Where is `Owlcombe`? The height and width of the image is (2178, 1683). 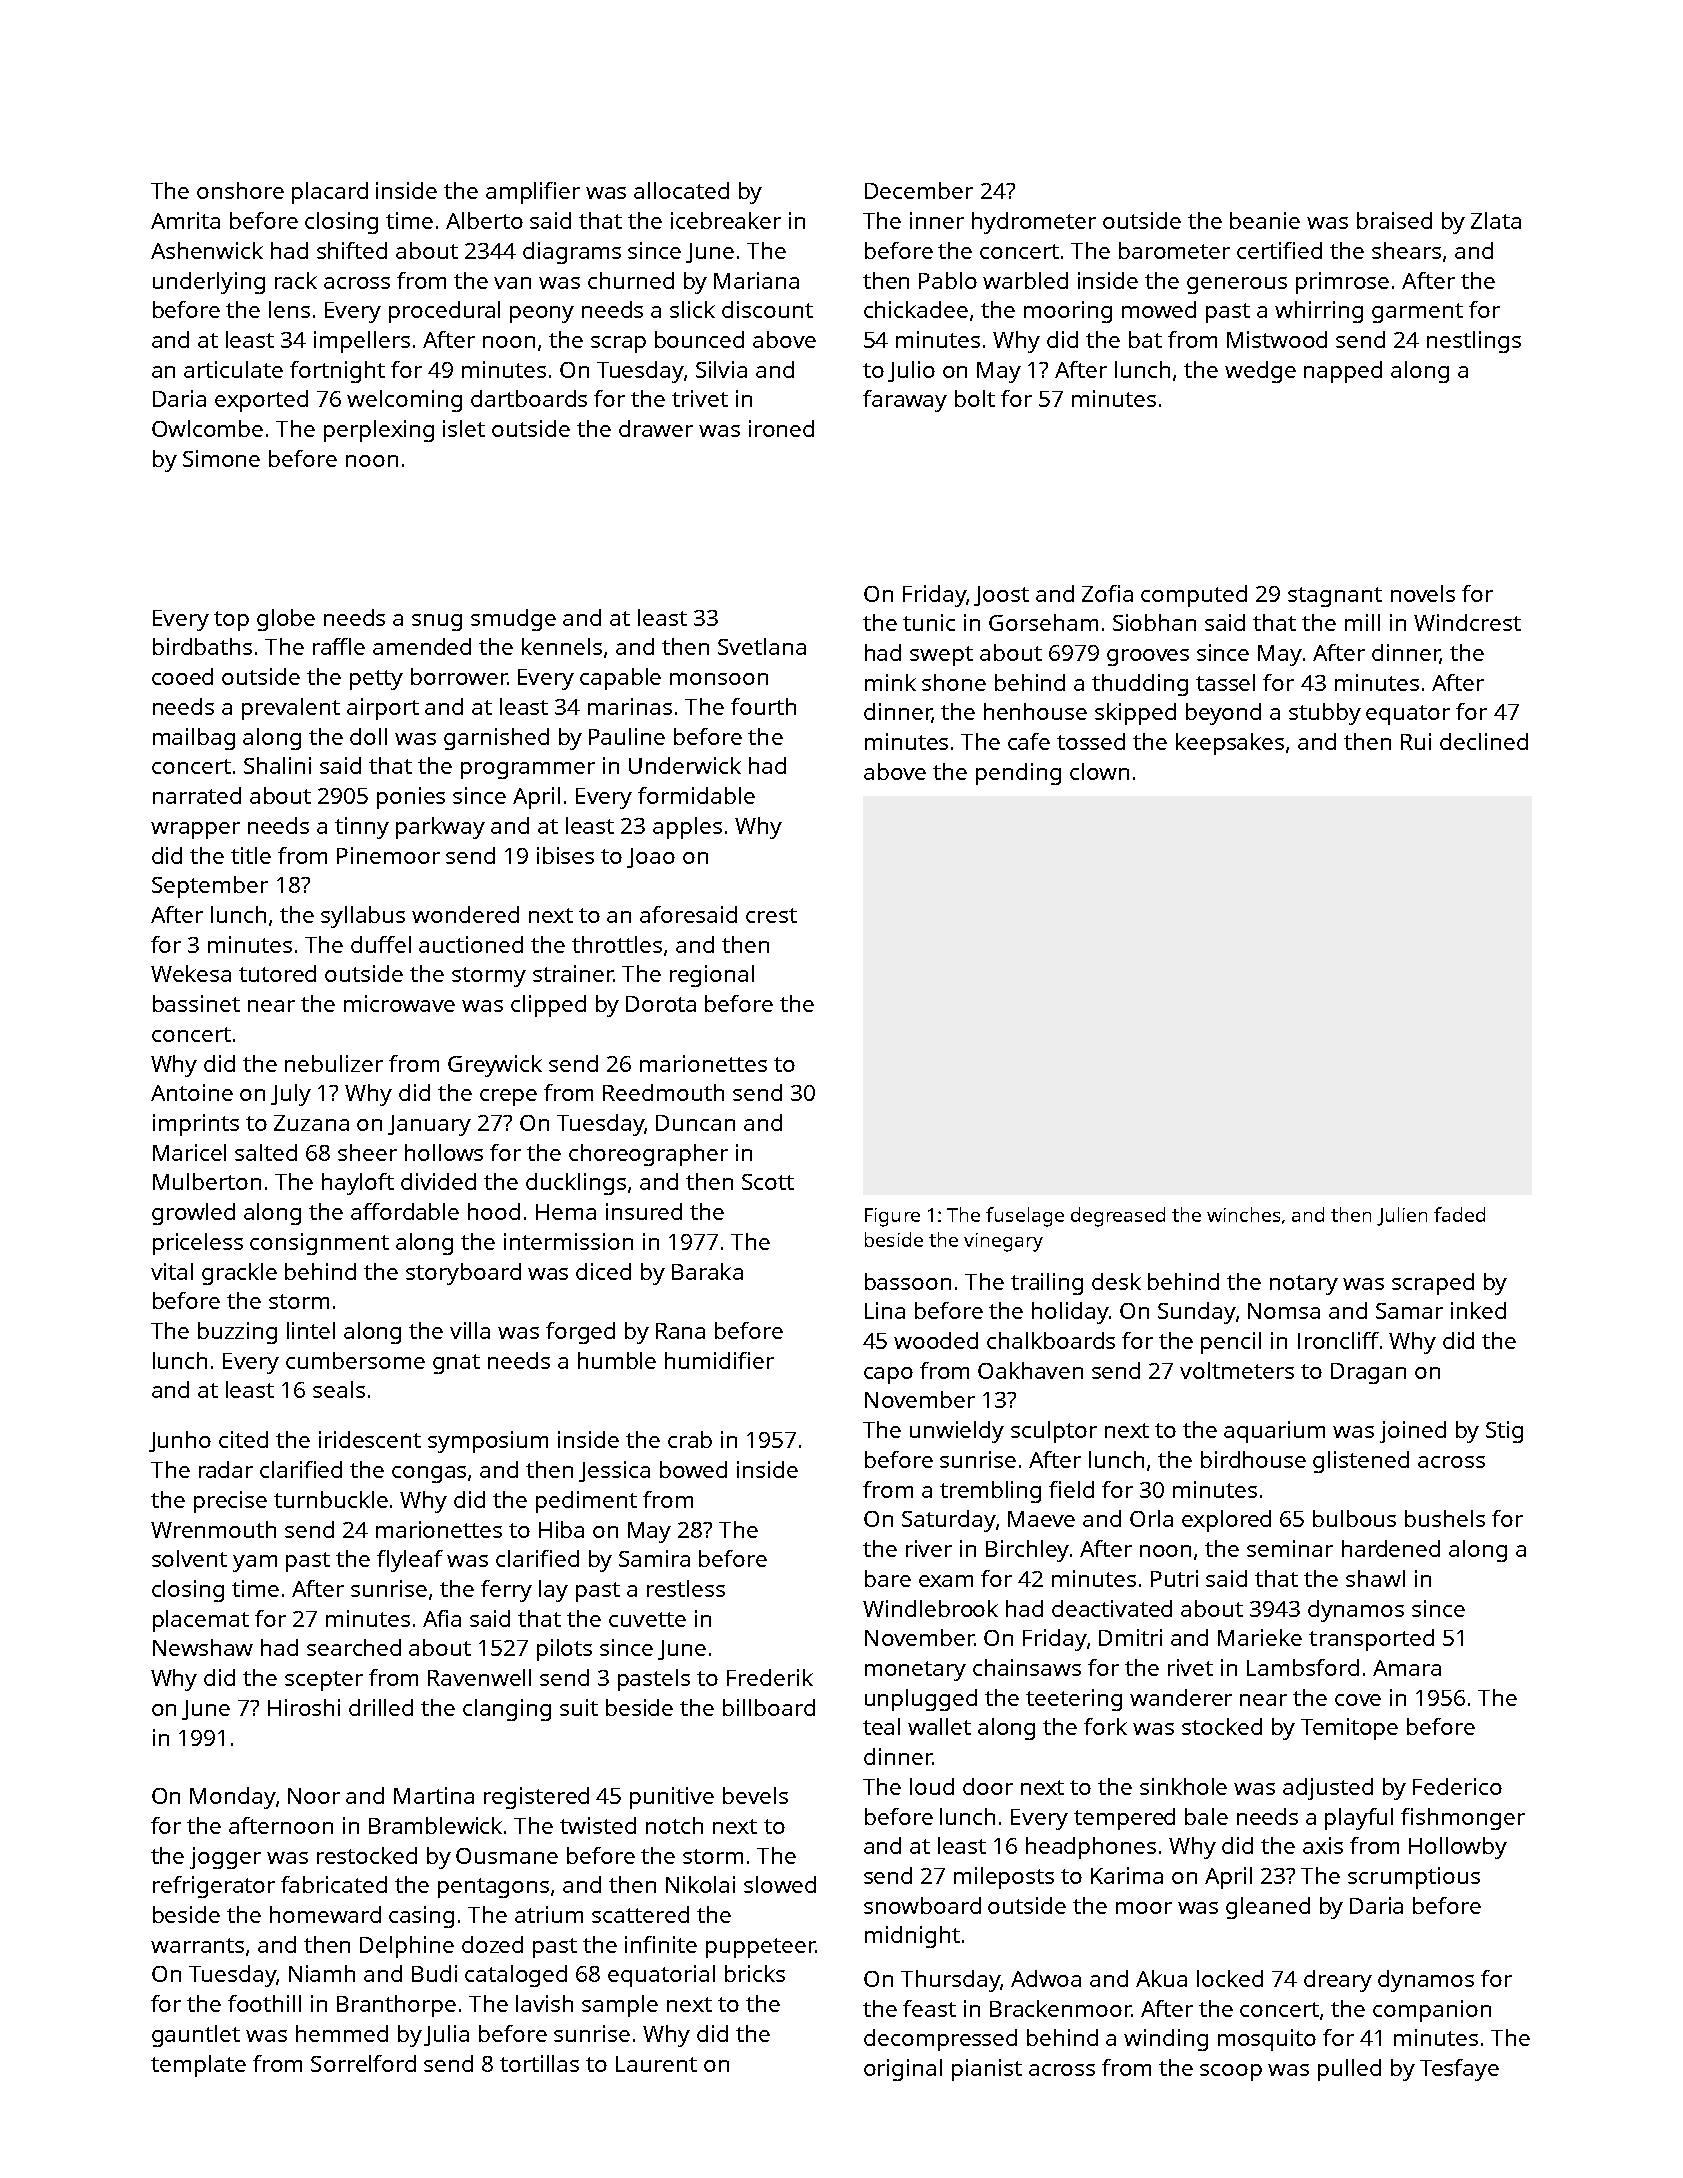 Owlcombe is located at coordinates (207, 428).
